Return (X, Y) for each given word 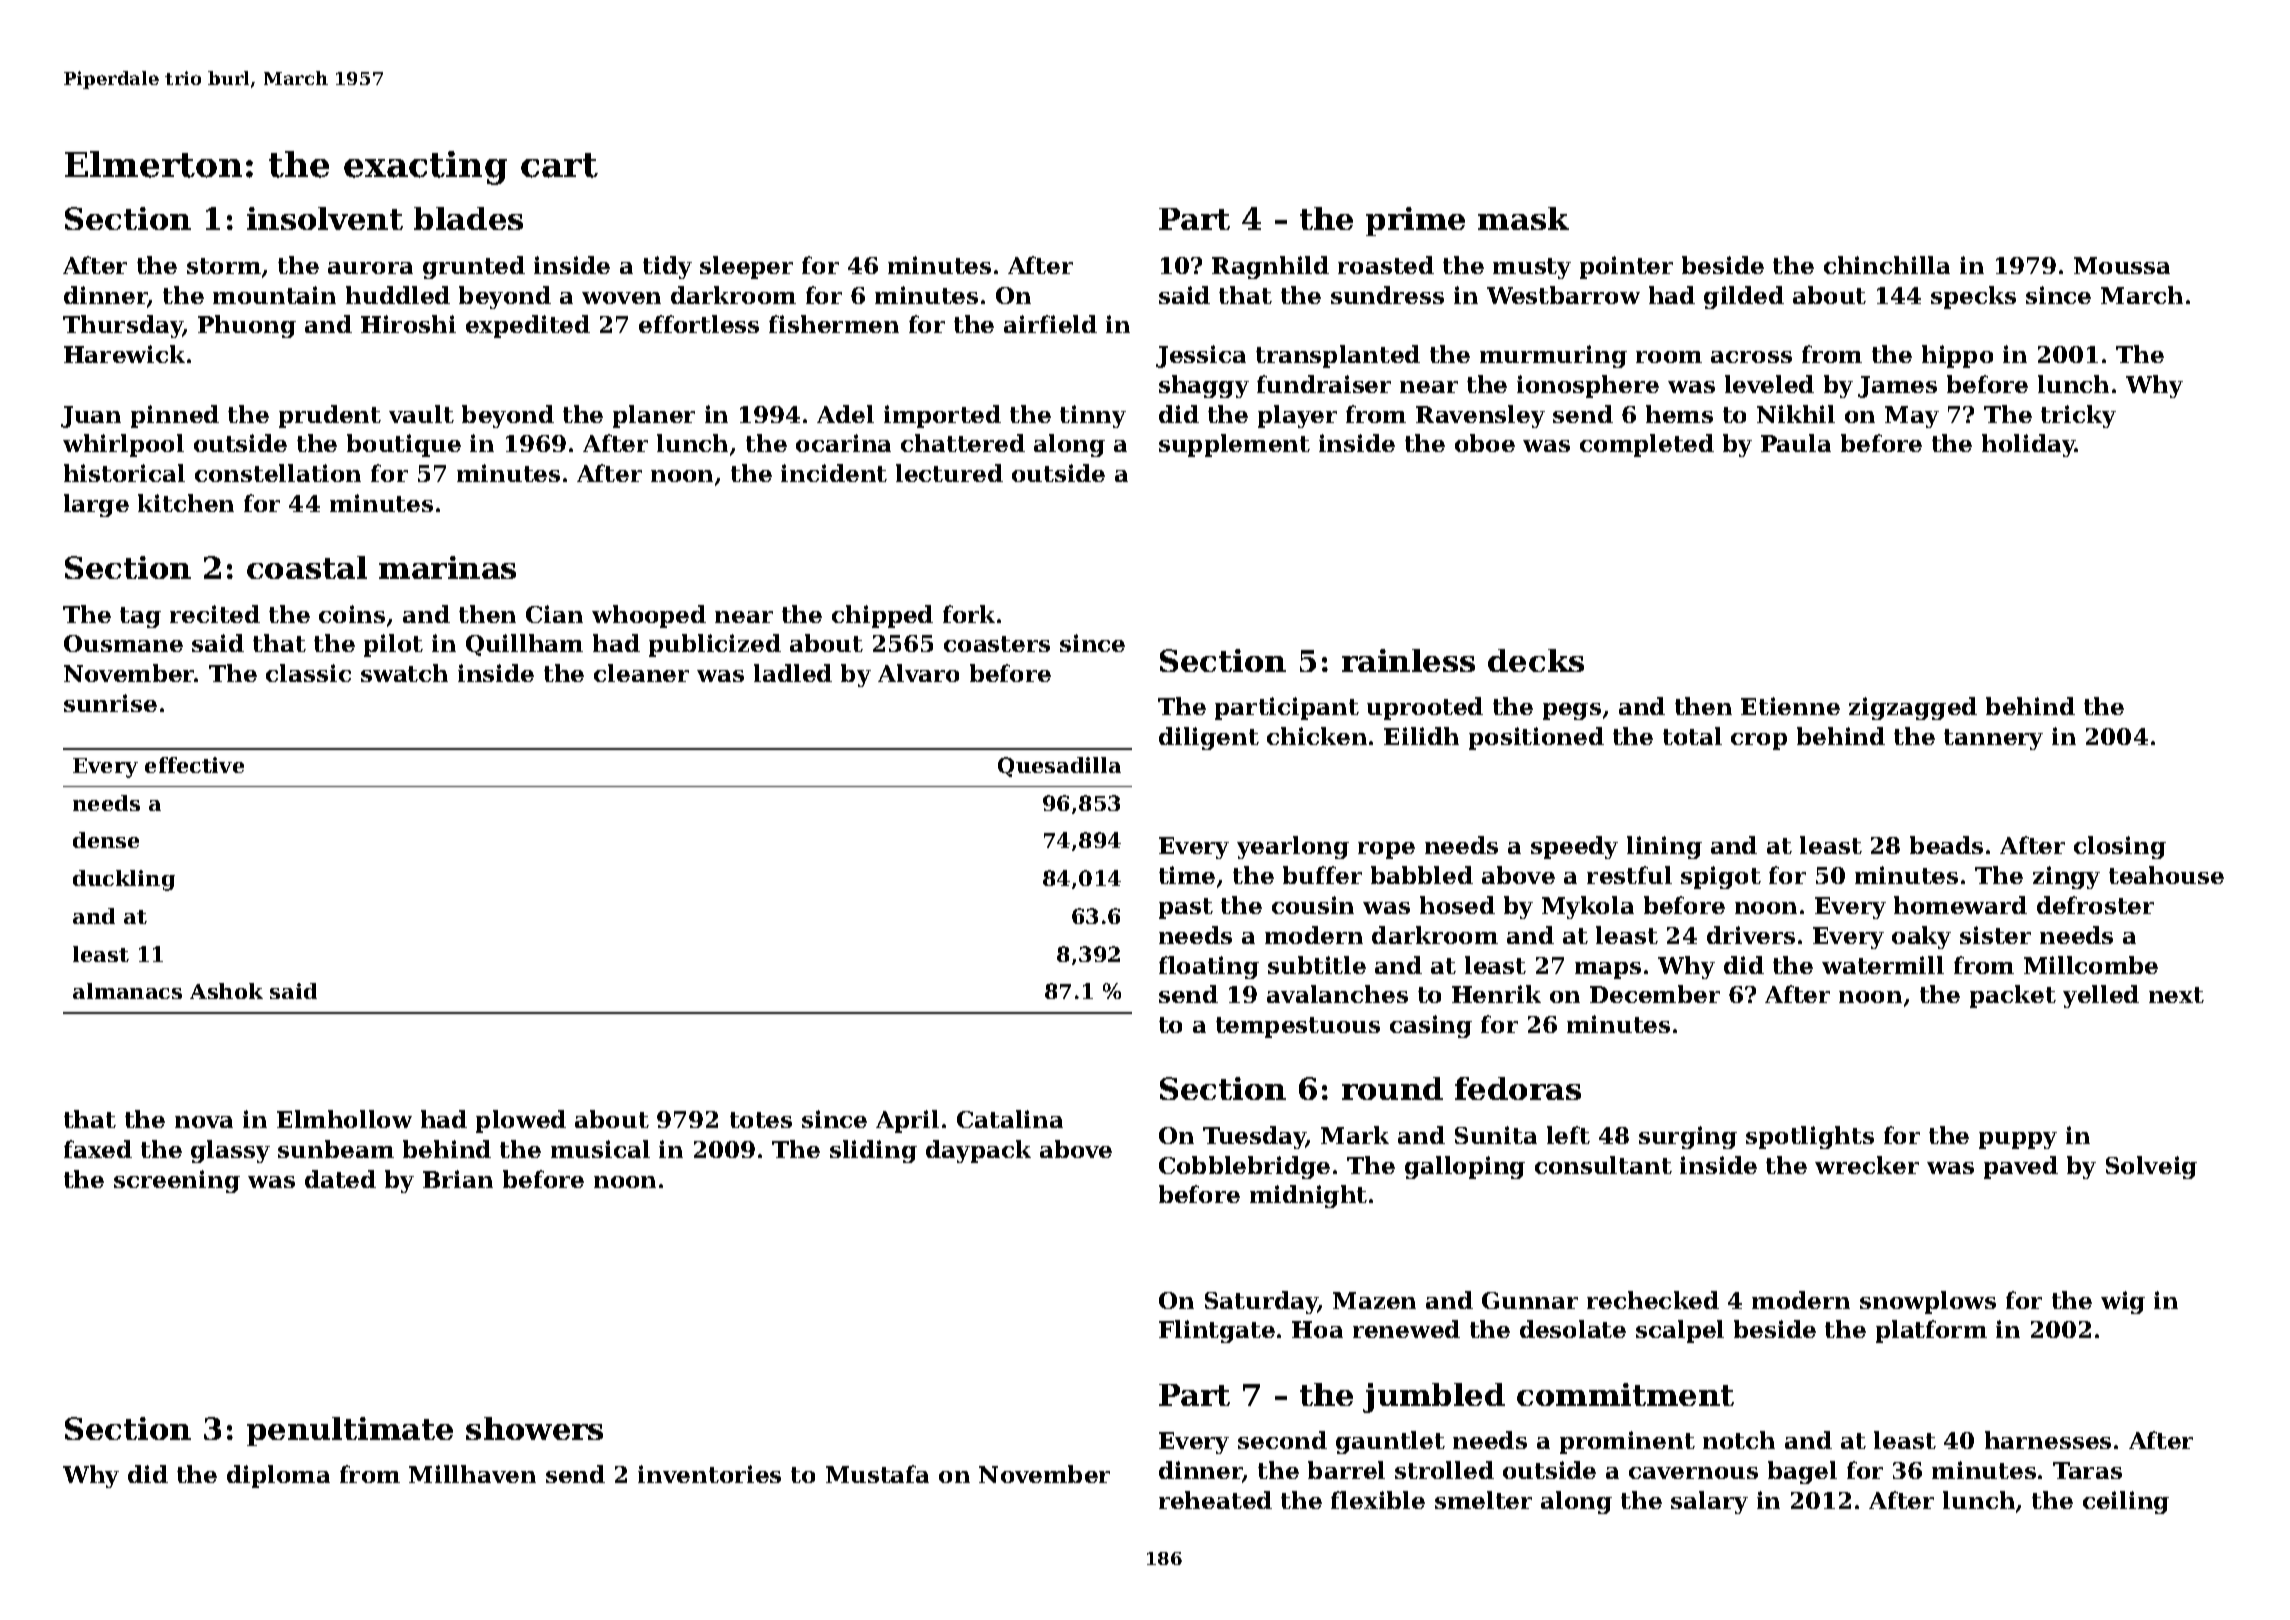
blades (468, 218)
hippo (1957, 356)
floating (1209, 967)
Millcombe (2091, 965)
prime (1415, 221)
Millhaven (472, 1474)
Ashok (226, 991)
